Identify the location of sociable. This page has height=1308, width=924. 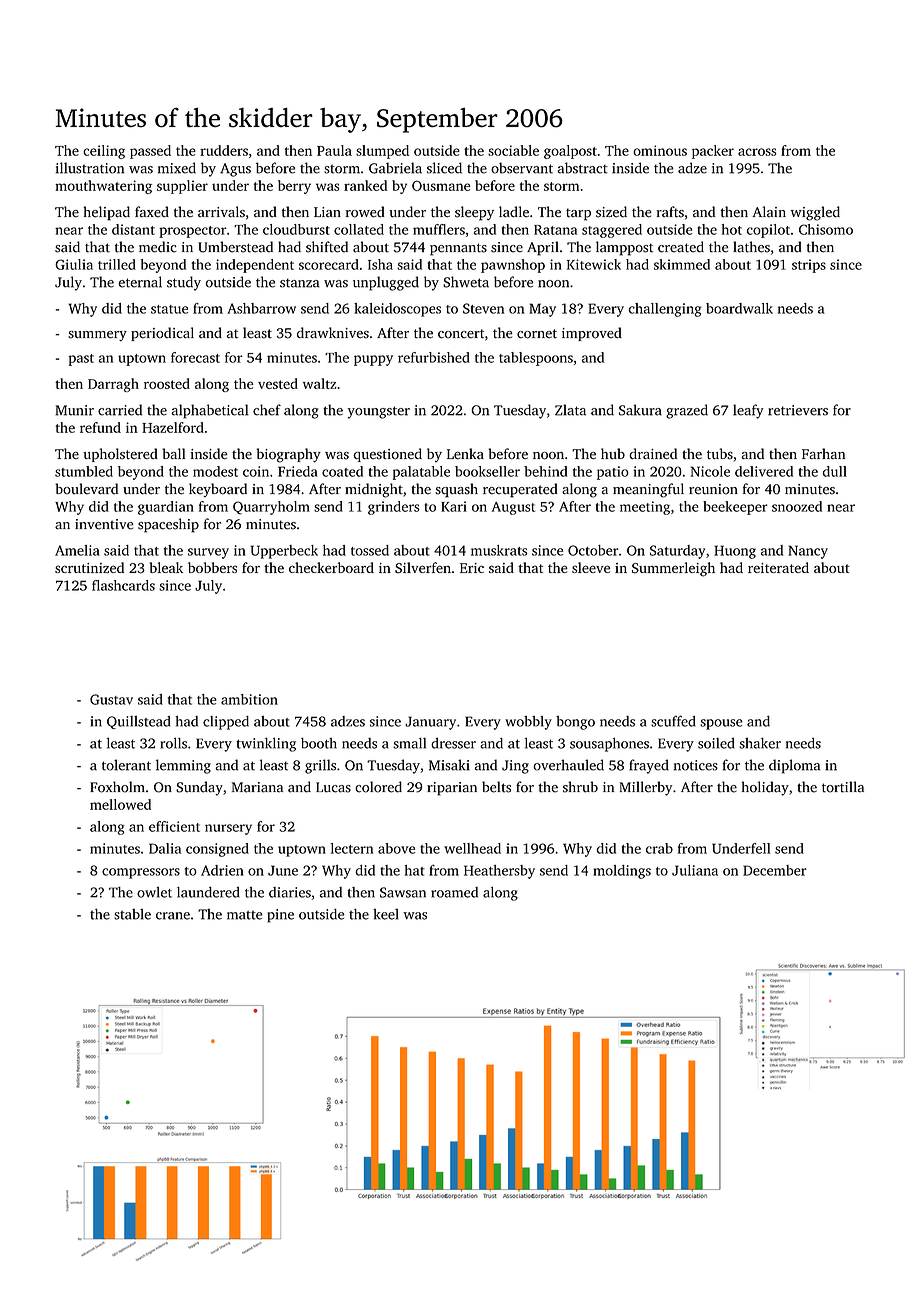
(513, 150).
